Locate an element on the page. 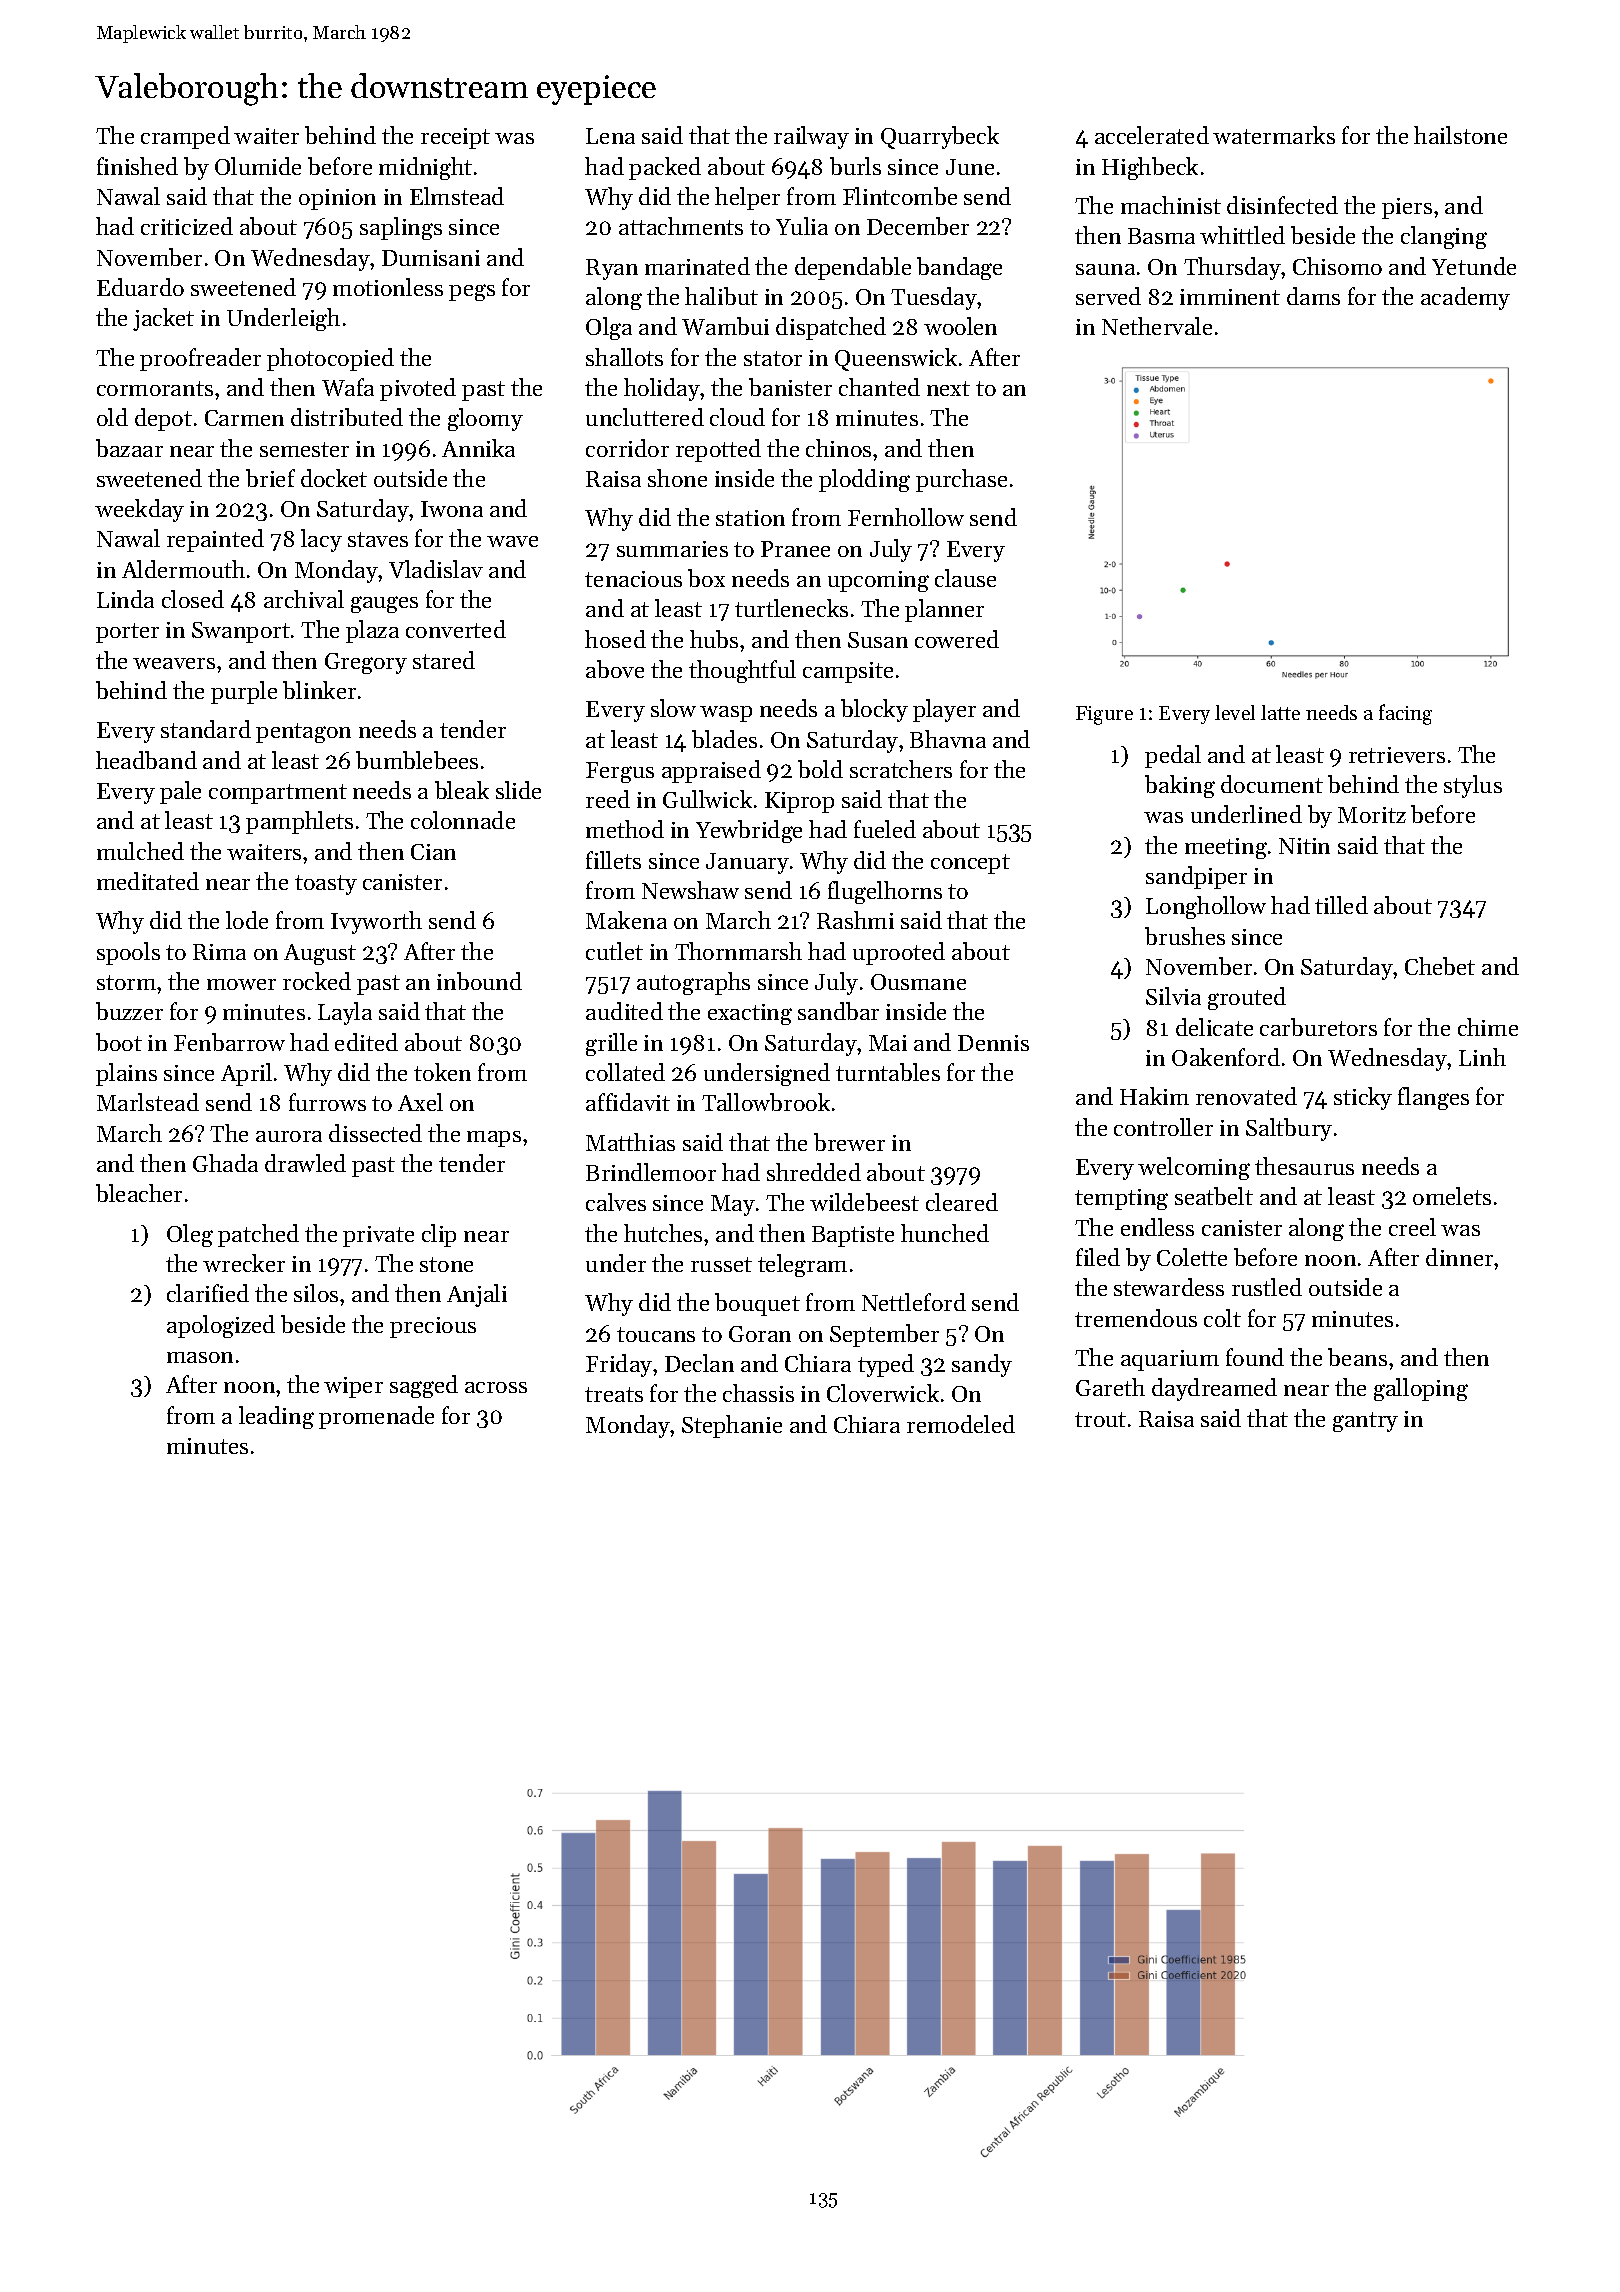 The image size is (1620, 2292). mason is located at coordinates (200, 1357).
